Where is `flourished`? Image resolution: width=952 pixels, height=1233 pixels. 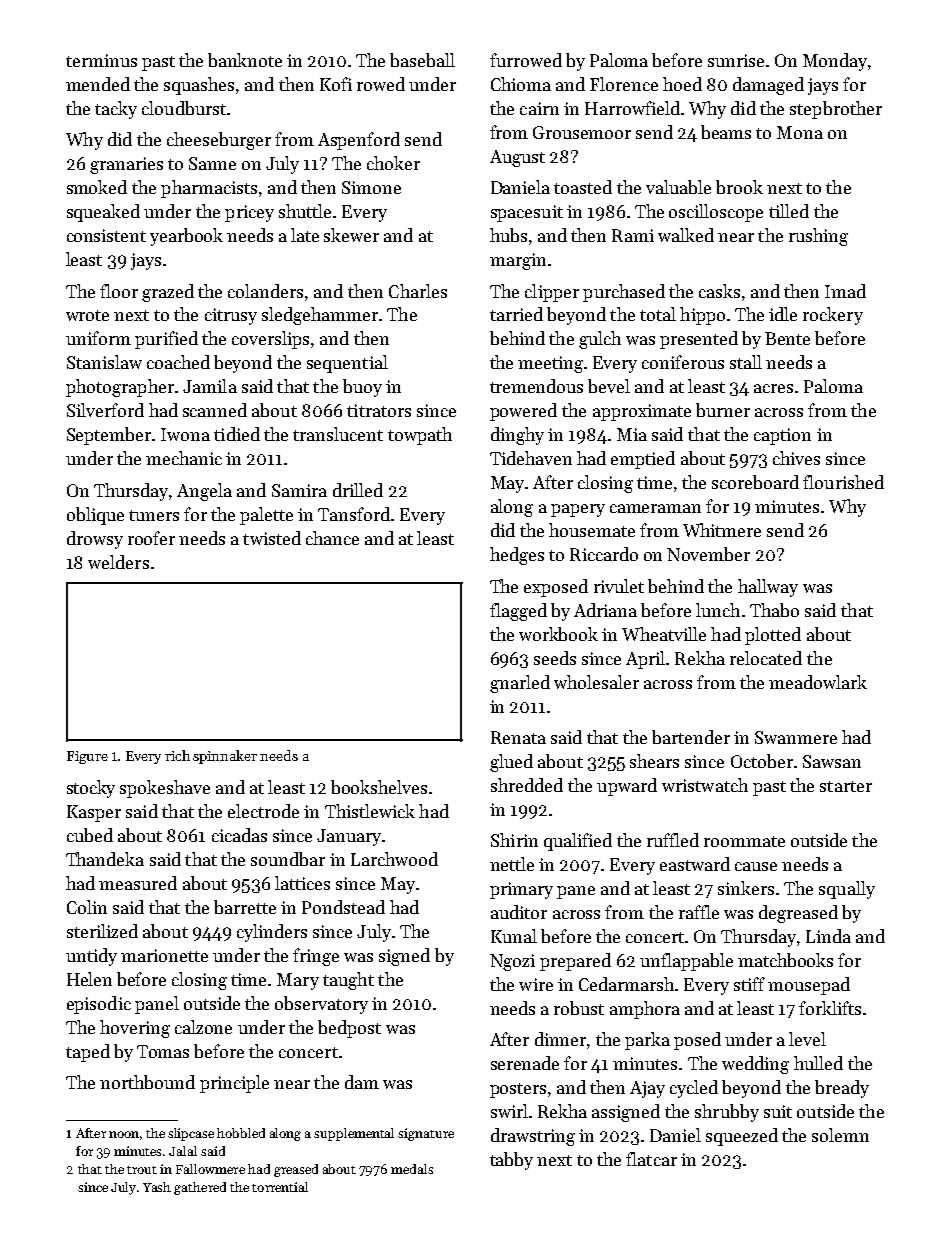 flourished is located at coordinates (843, 482).
